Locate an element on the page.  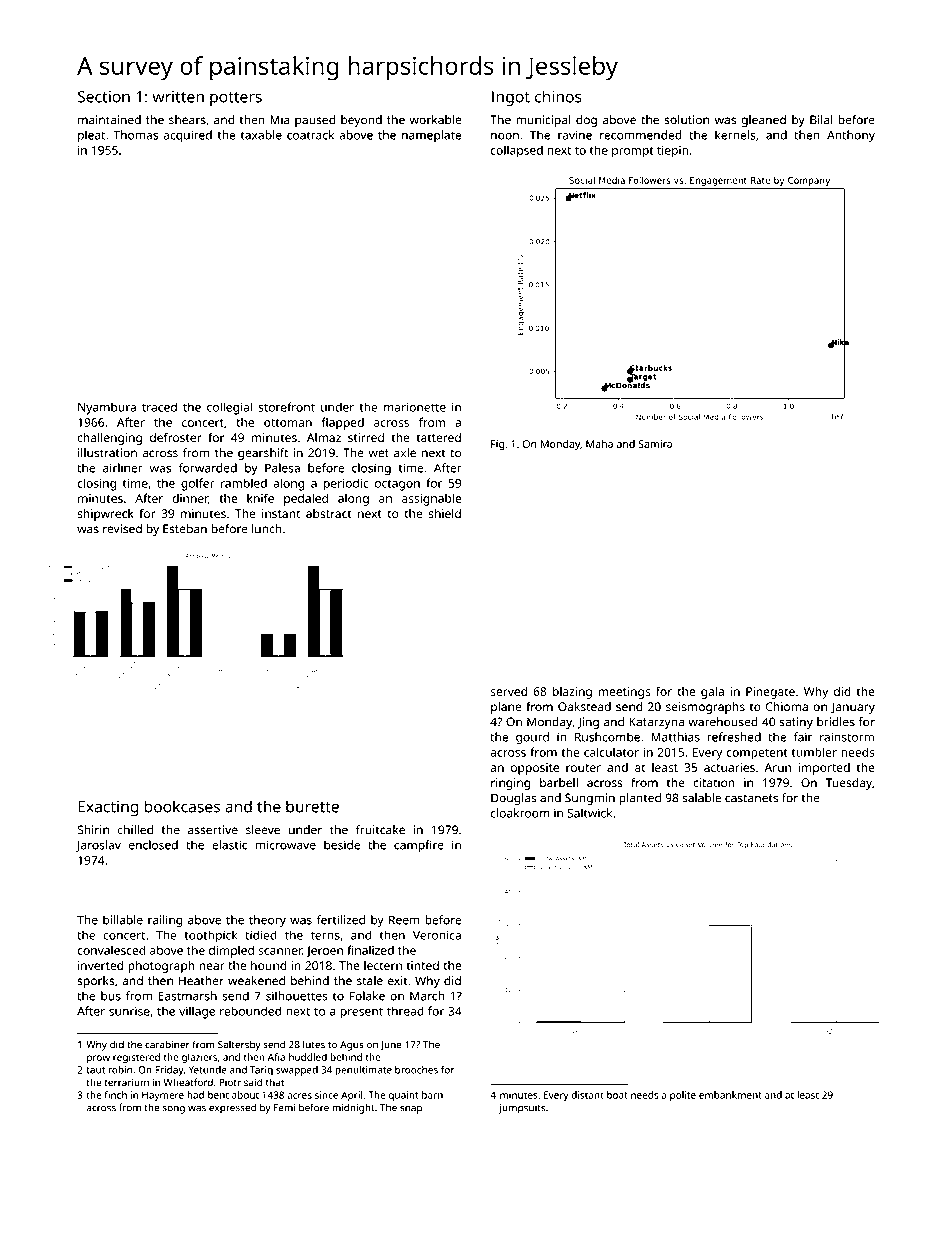
Section is located at coordinates (104, 97).
